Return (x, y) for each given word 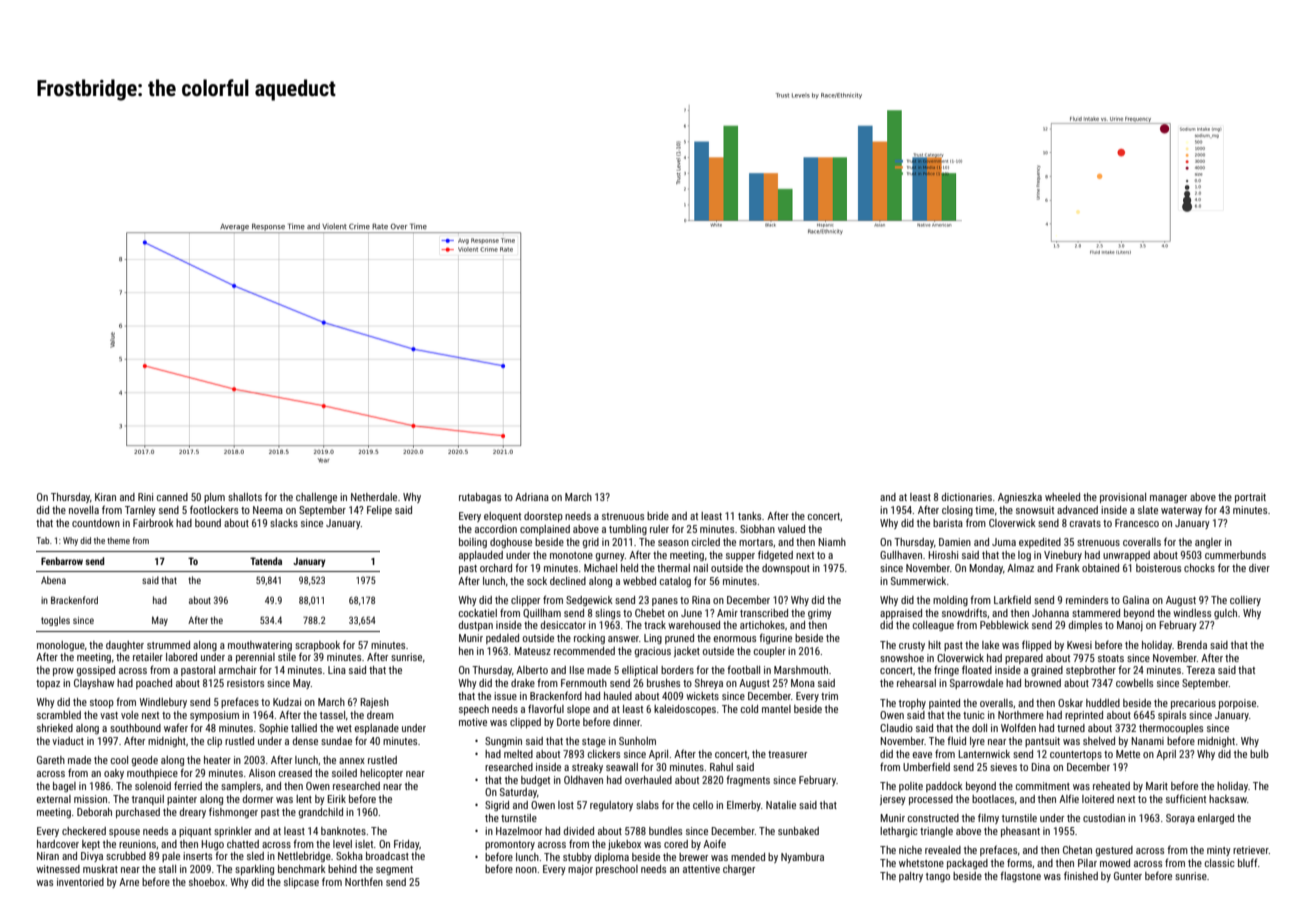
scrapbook (317, 646)
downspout (786, 569)
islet (364, 844)
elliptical (640, 671)
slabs (647, 805)
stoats (1111, 658)
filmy (988, 818)
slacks (284, 523)
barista (948, 523)
